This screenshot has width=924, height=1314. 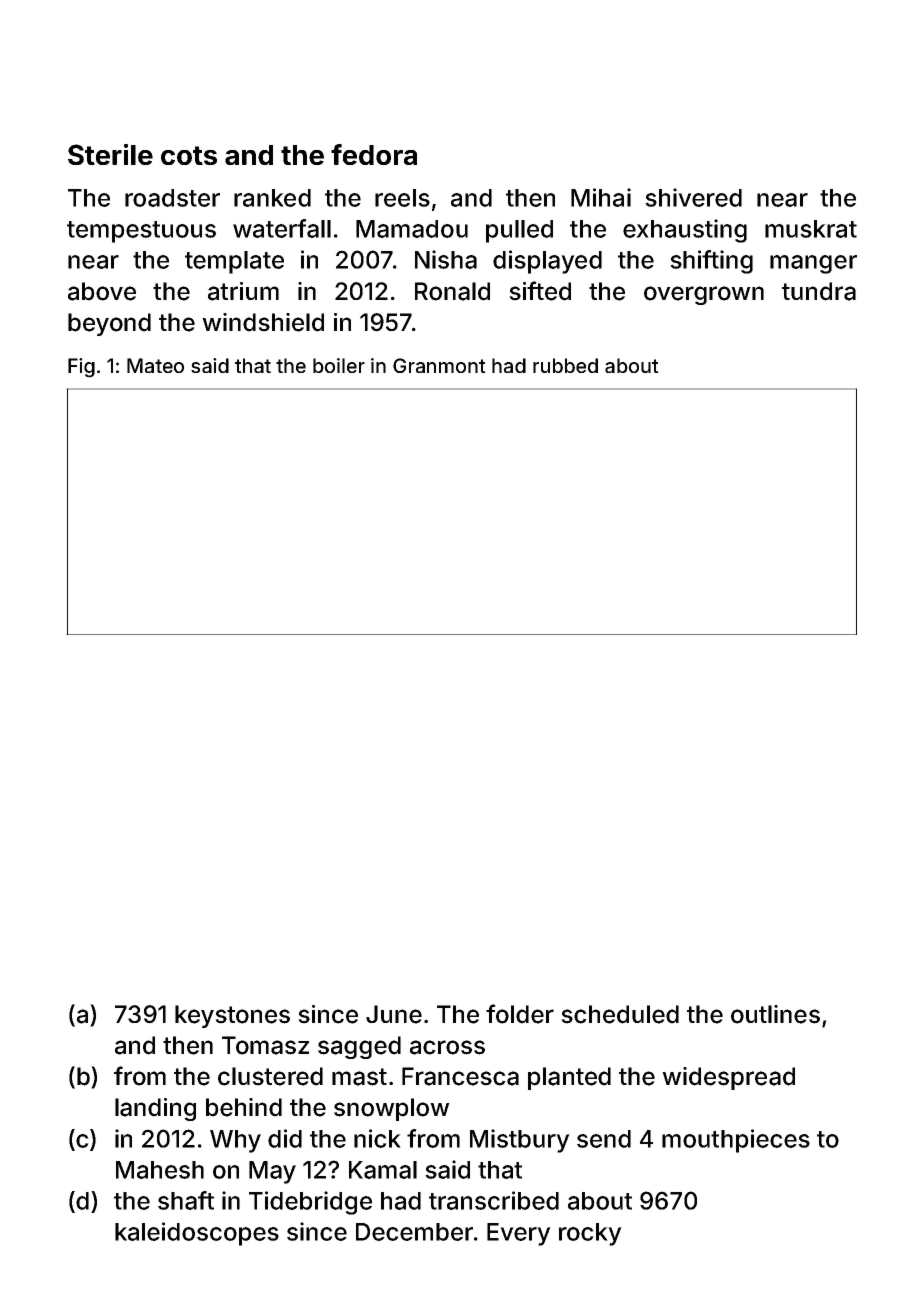 I want to click on outlines, so click(x=775, y=1014).
